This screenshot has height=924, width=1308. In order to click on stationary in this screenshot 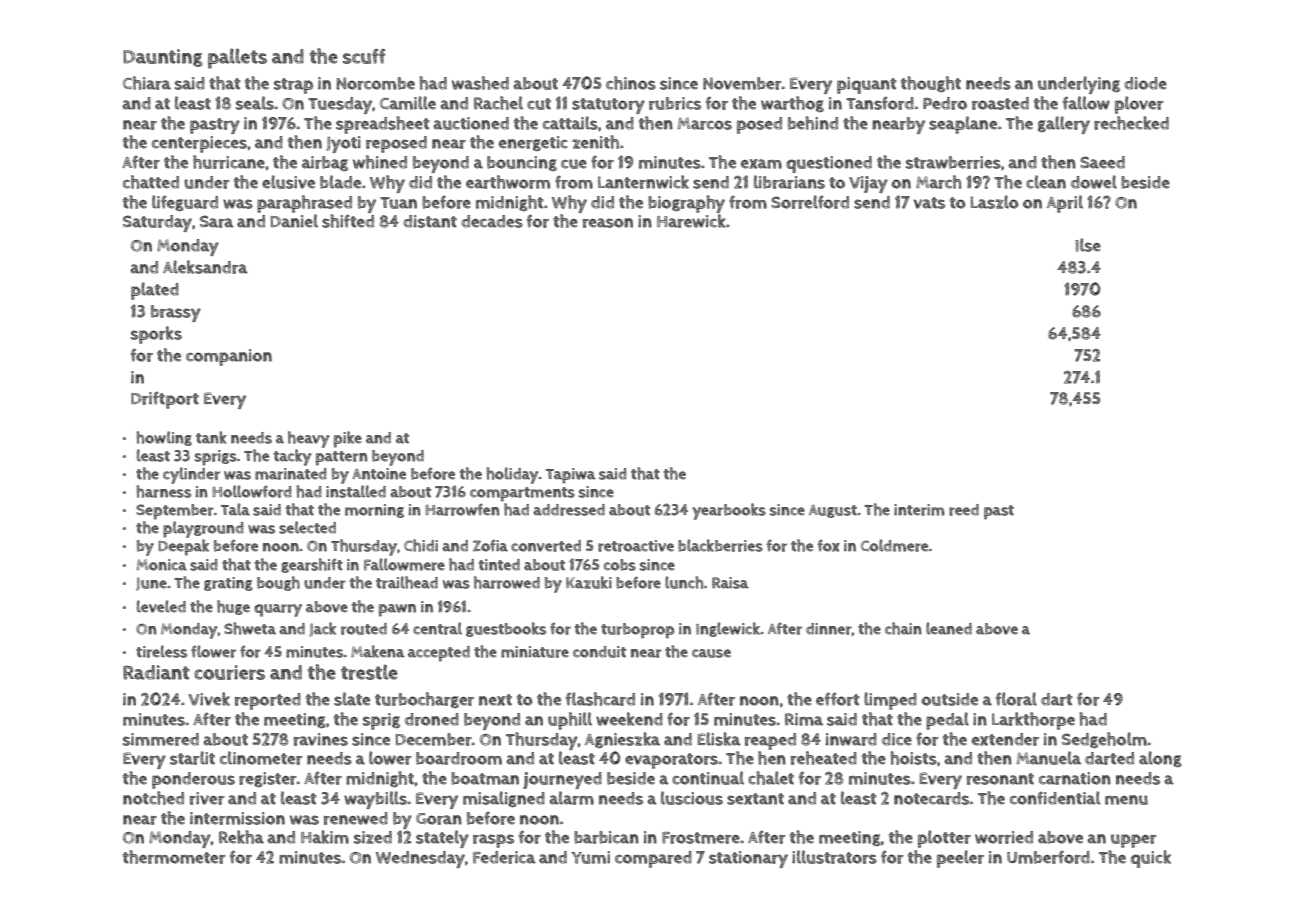, I will do `click(748, 859)`.
